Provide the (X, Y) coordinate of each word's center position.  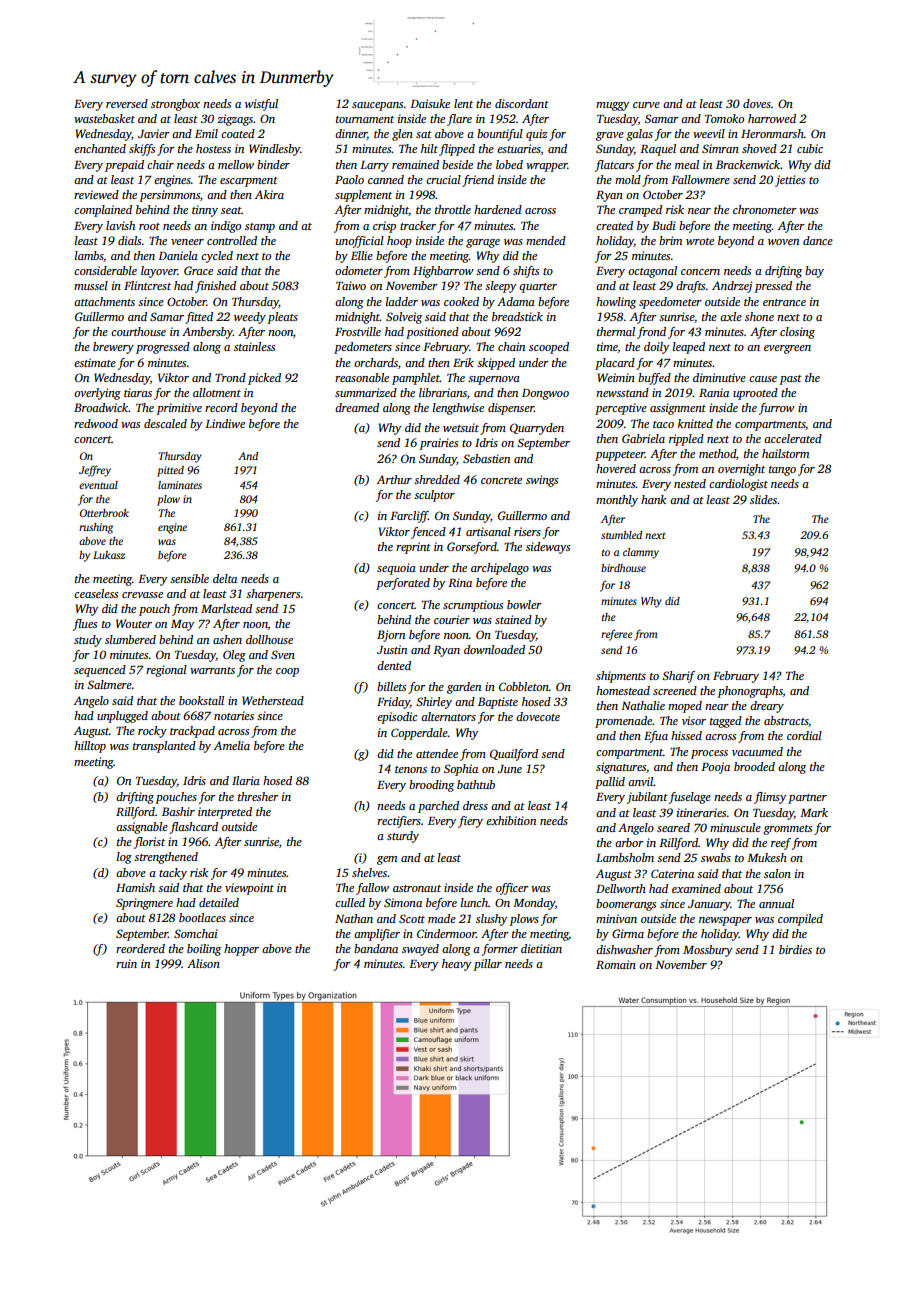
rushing (96, 528)
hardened (498, 209)
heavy (456, 965)
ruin (126, 963)
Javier (154, 133)
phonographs (750, 692)
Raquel (658, 150)
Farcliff (409, 517)
